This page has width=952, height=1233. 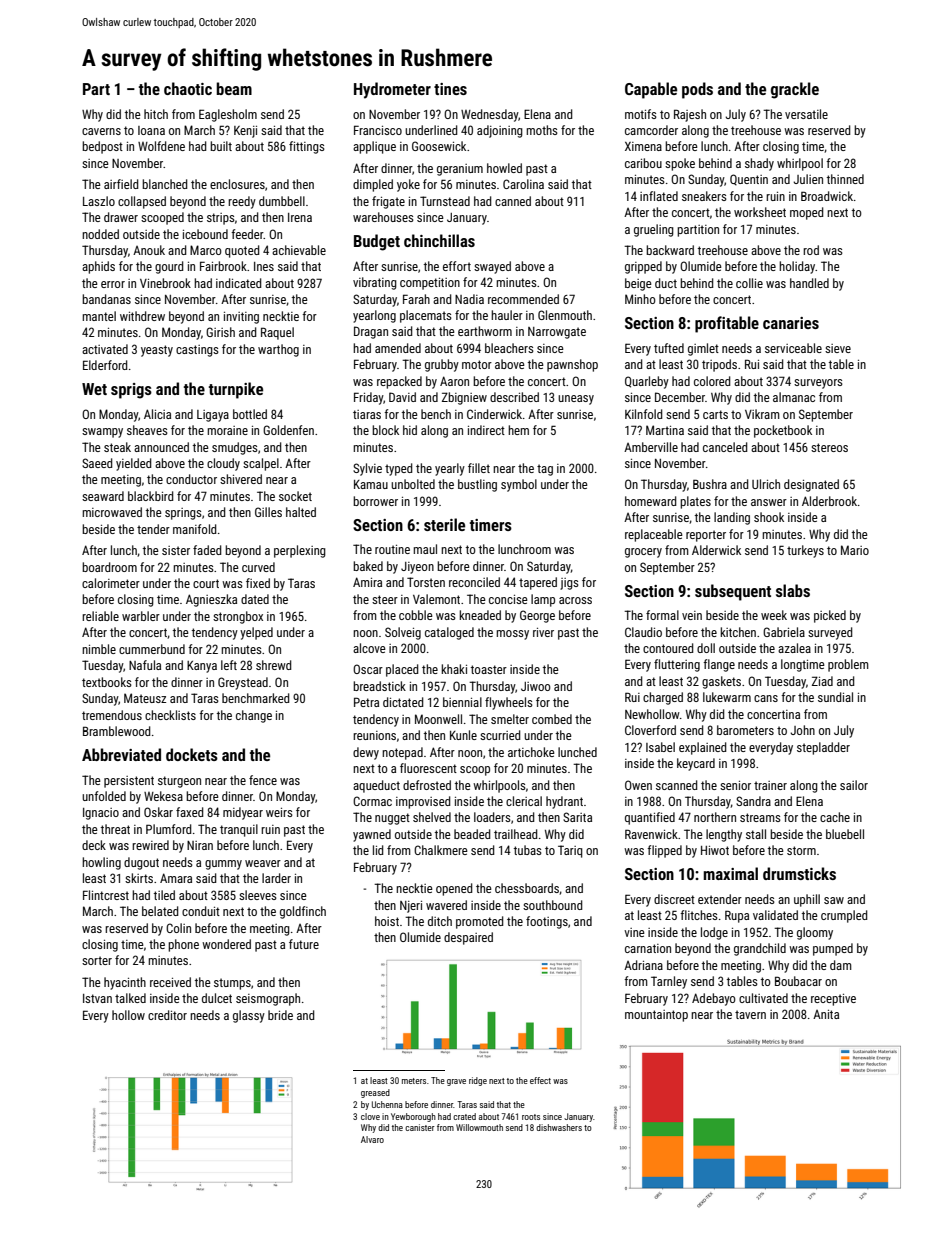 What do you see at coordinates (795, 90) in the page?
I see `grackle` at bounding box center [795, 90].
